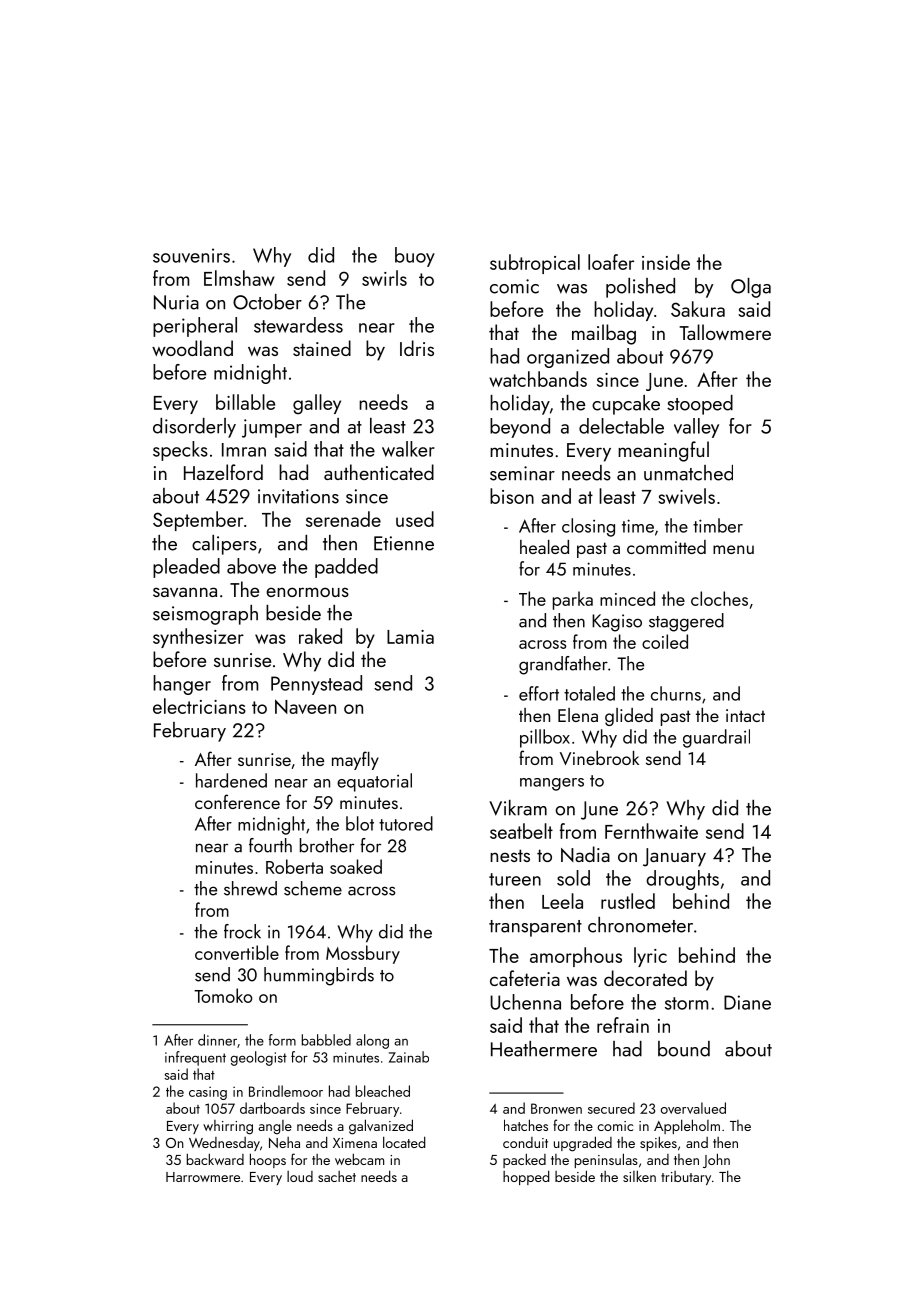 The width and height of the page is (924, 1311). What do you see at coordinates (688, 473) in the page?
I see `unmatched` at bounding box center [688, 473].
